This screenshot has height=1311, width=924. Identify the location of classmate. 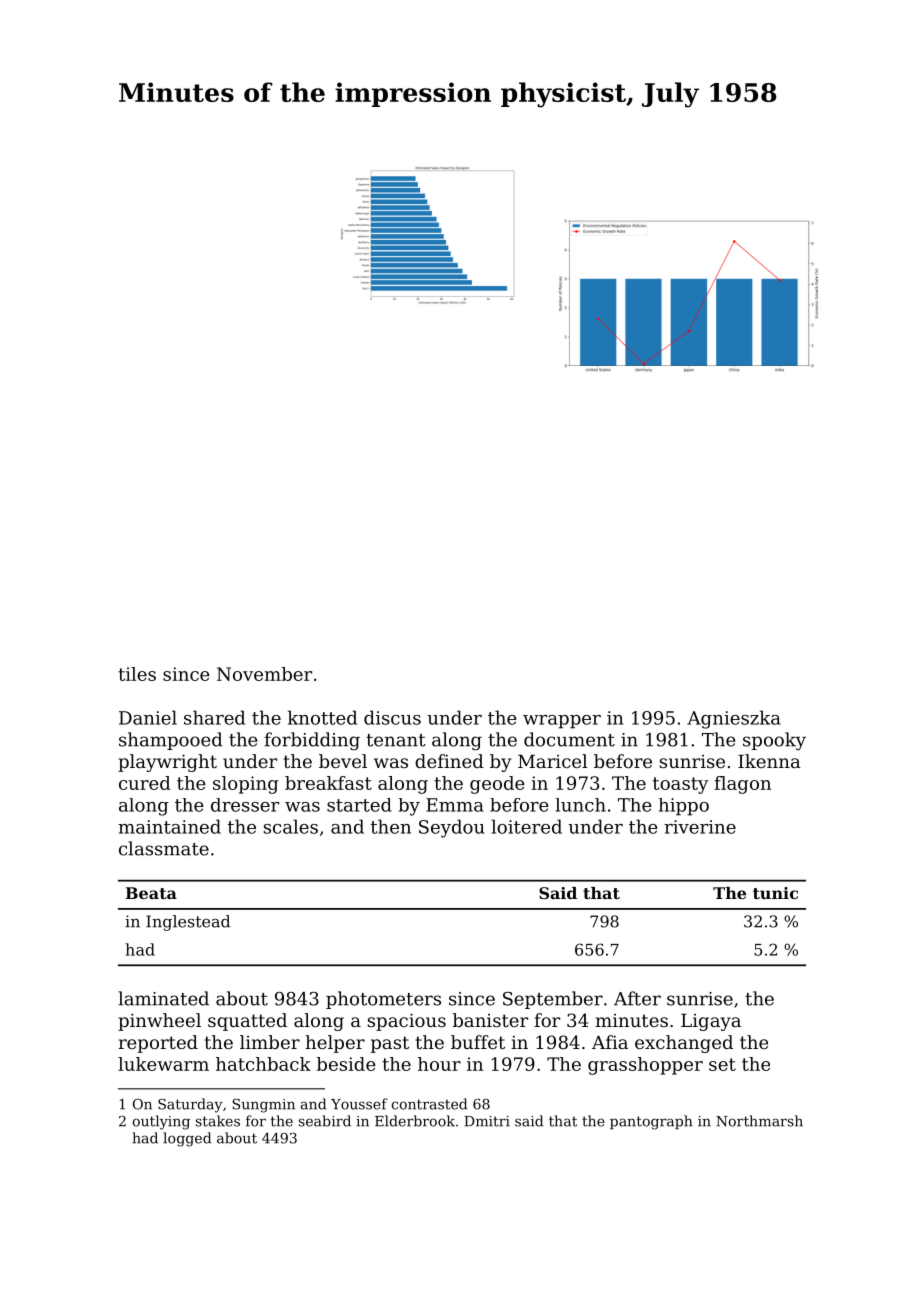
(164, 848).
